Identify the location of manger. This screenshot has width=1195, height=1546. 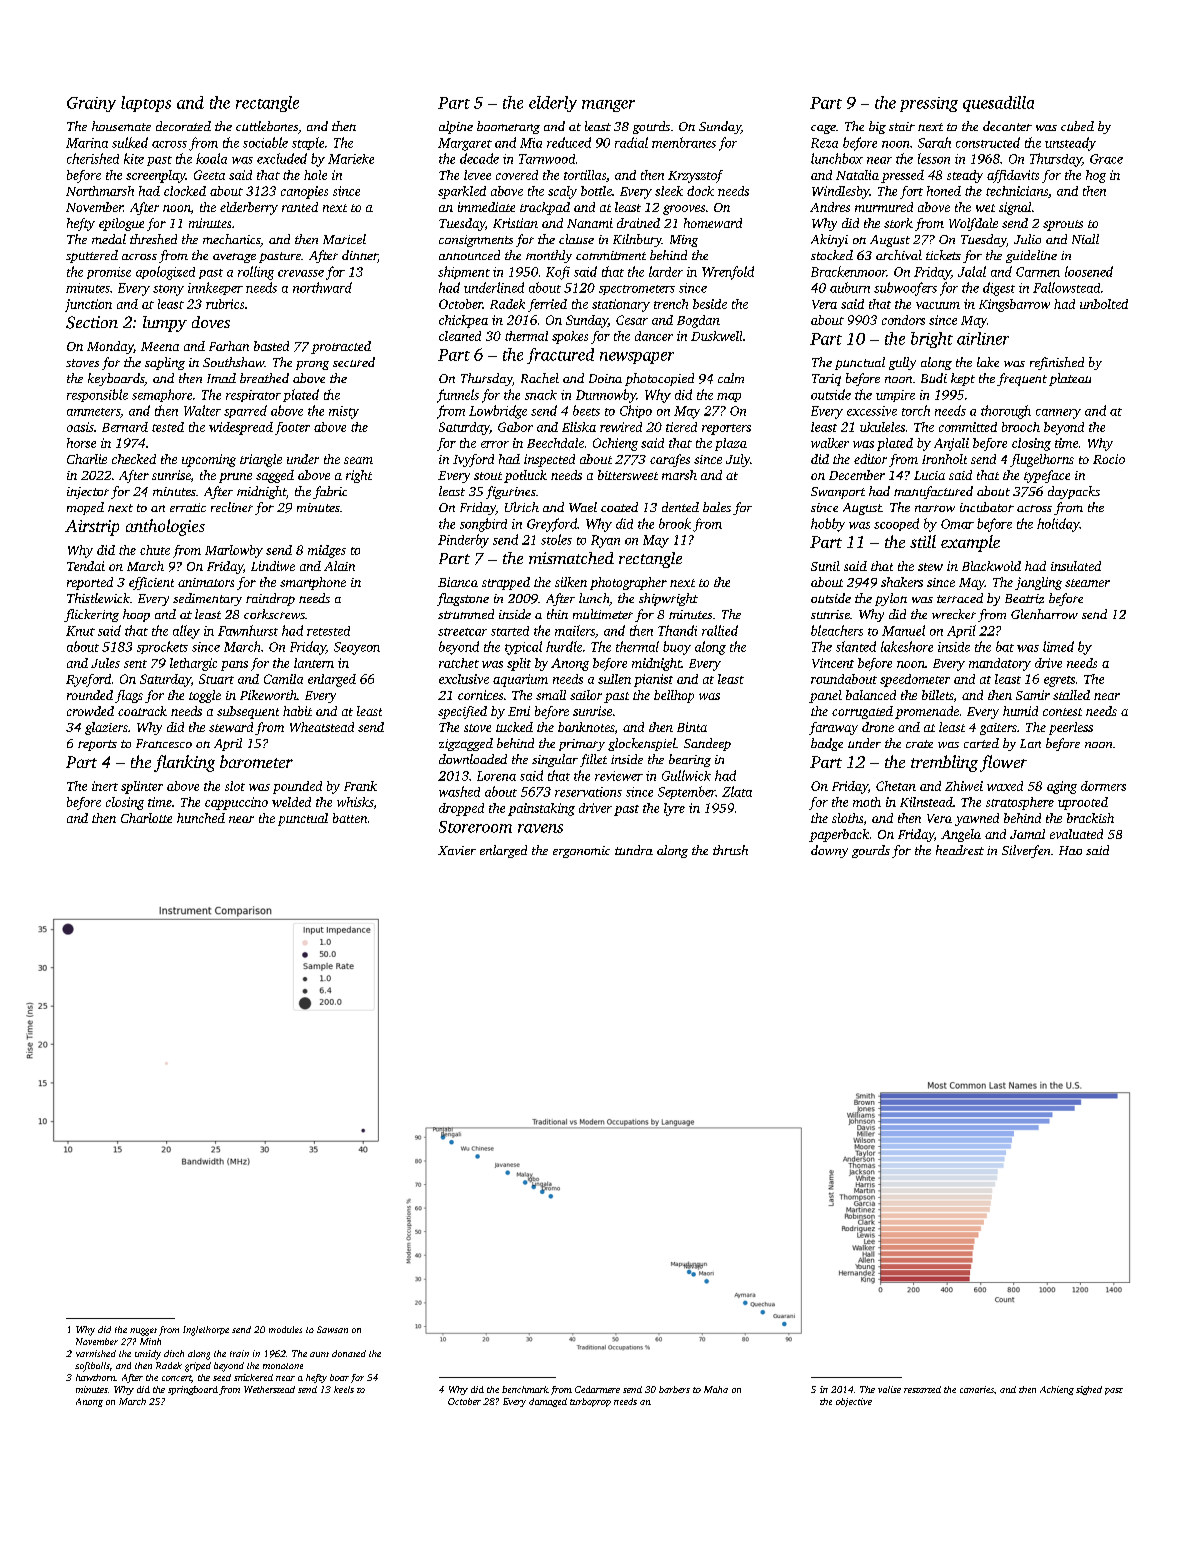
(608, 106).
